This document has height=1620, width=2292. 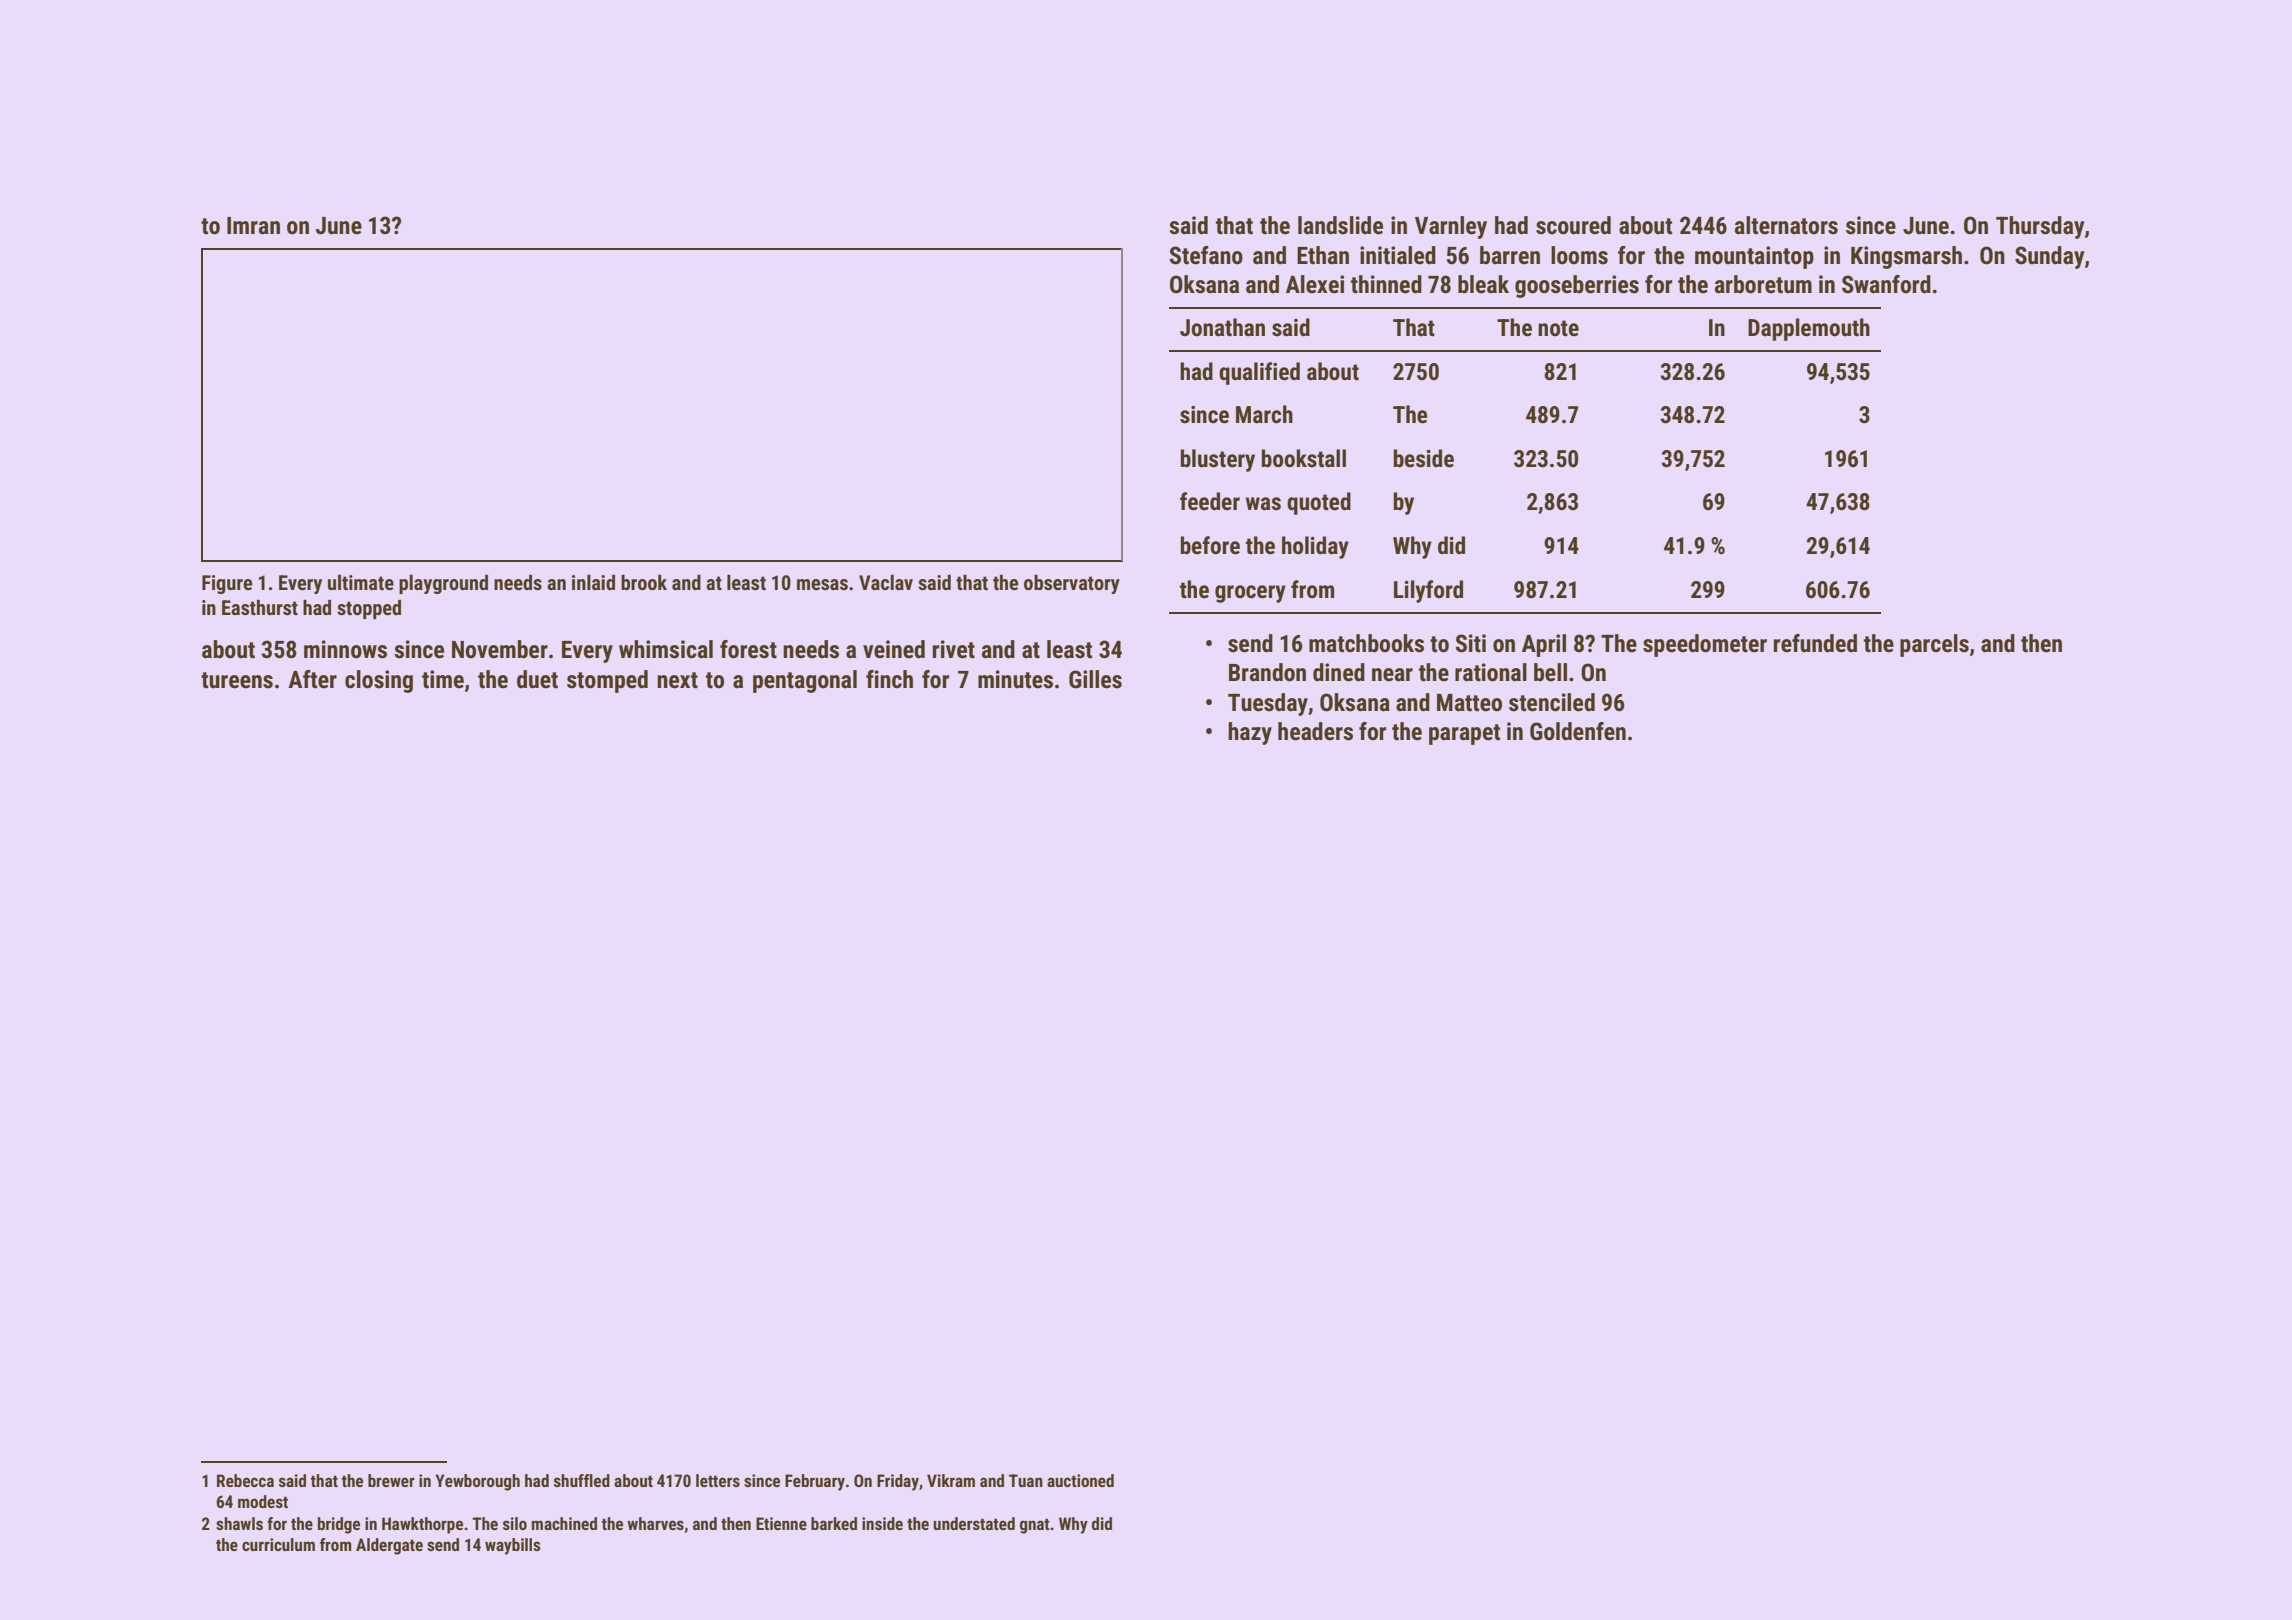 What do you see at coordinates (1786, 225) in the document?
I see `alternators` at bounding box center [1786, 225].
